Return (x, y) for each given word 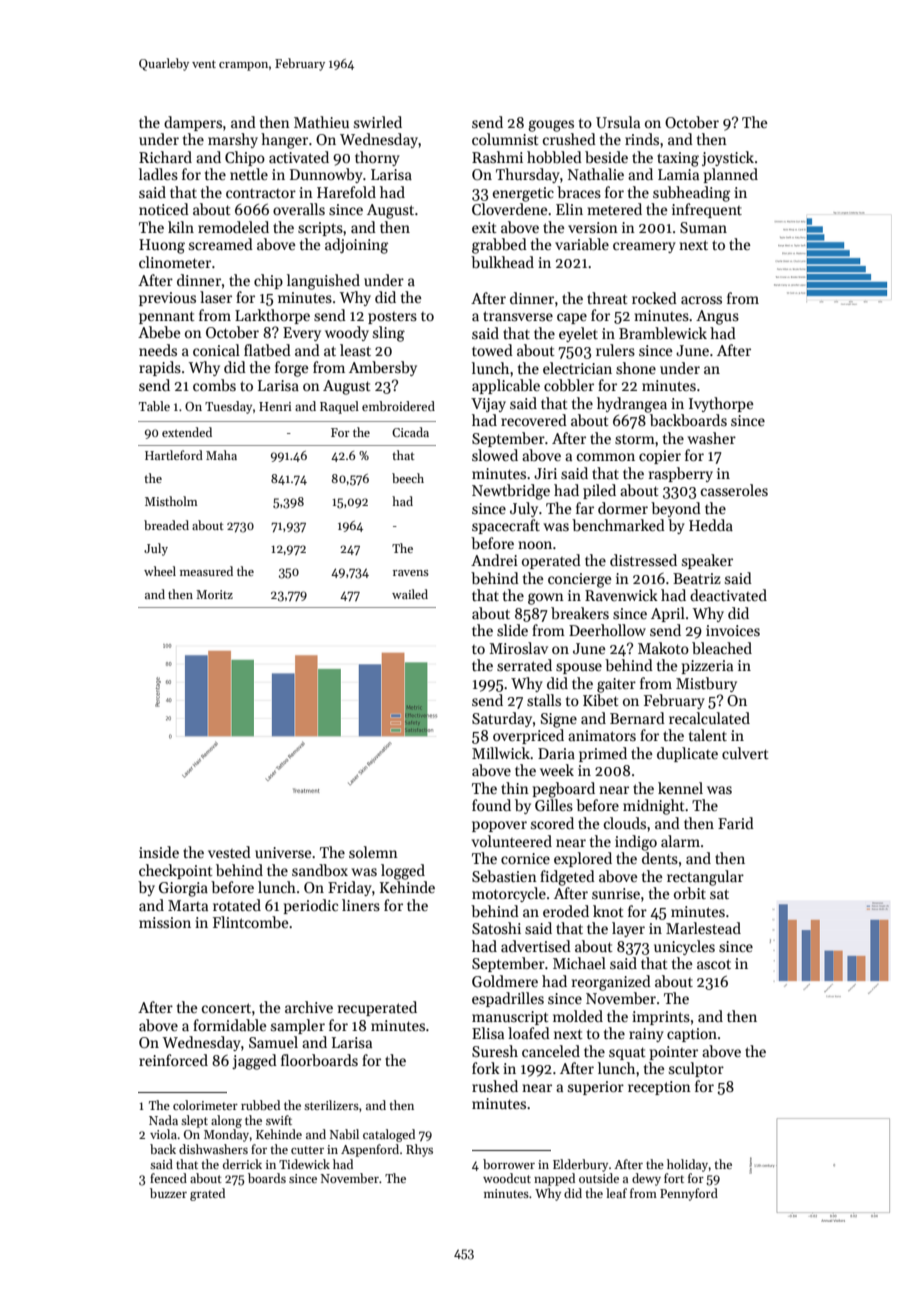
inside (159, 852)
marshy (233, 140)
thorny (377, 158)
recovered (534, 420)
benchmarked (618, 525)
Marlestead (703, 928)
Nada (163, 1120)
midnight (654, 807)
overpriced (528, 736)
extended (187, 432)
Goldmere (505, 981)
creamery (644, 247)
